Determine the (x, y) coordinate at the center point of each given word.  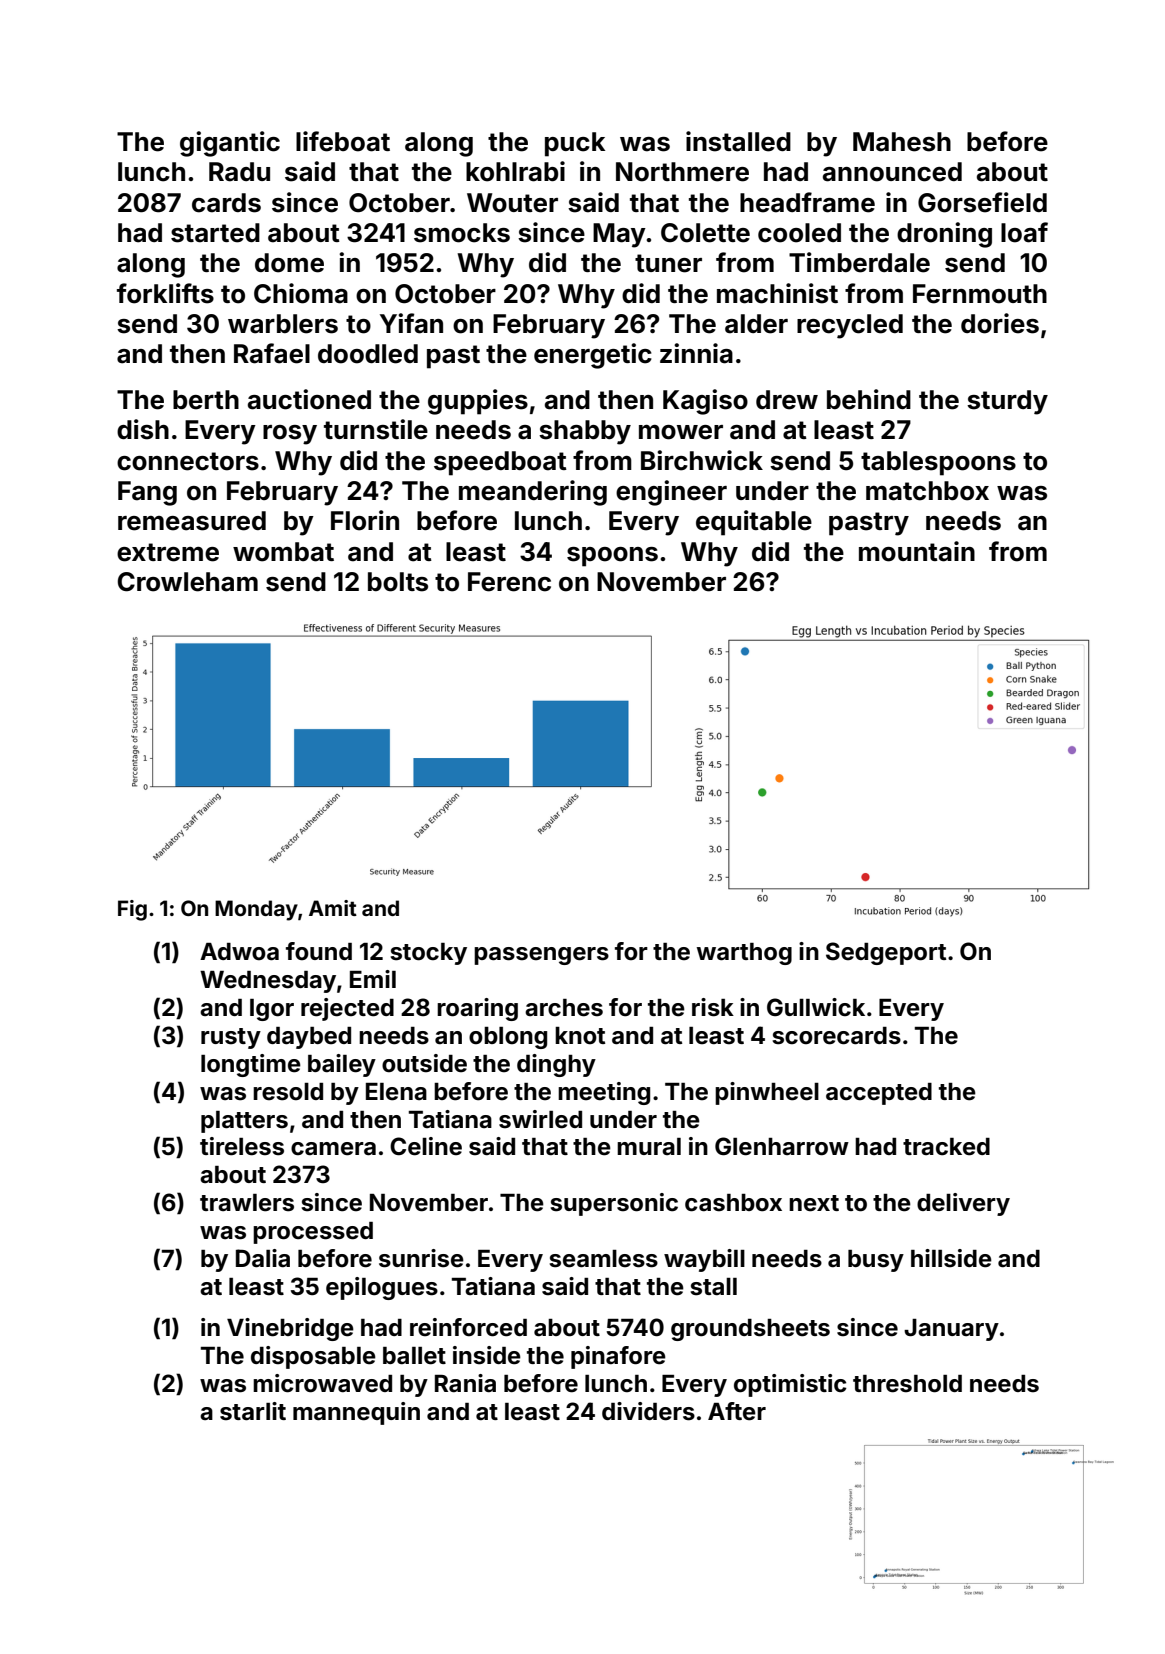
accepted (879, 1094)
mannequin (356, 1413)
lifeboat (343, 141)
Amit (333, 908)
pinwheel (767, 1093)
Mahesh (902, 142)
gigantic (230, 144)
